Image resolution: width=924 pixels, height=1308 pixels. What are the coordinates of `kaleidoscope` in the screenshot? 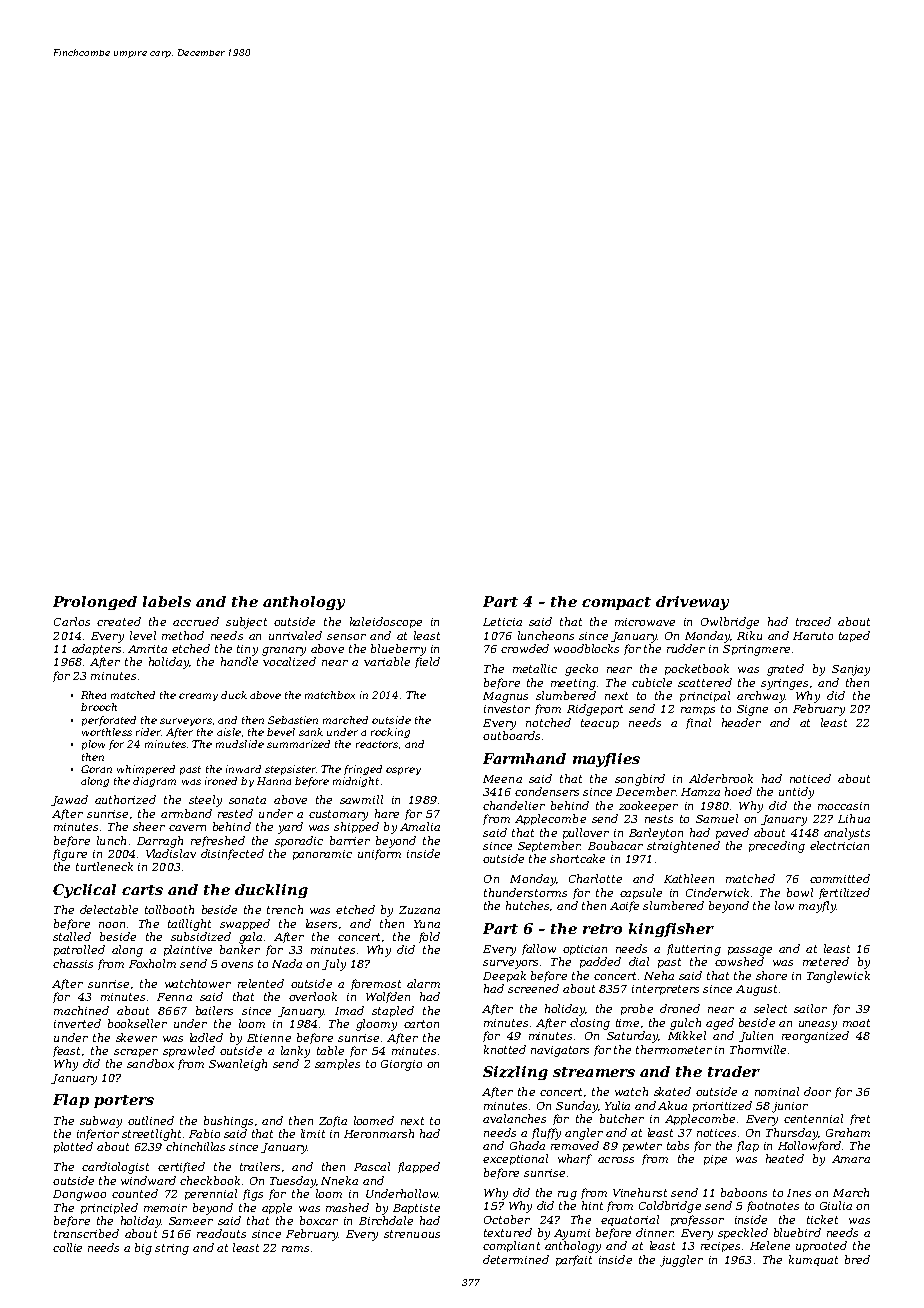 It's located at (386, 622).
